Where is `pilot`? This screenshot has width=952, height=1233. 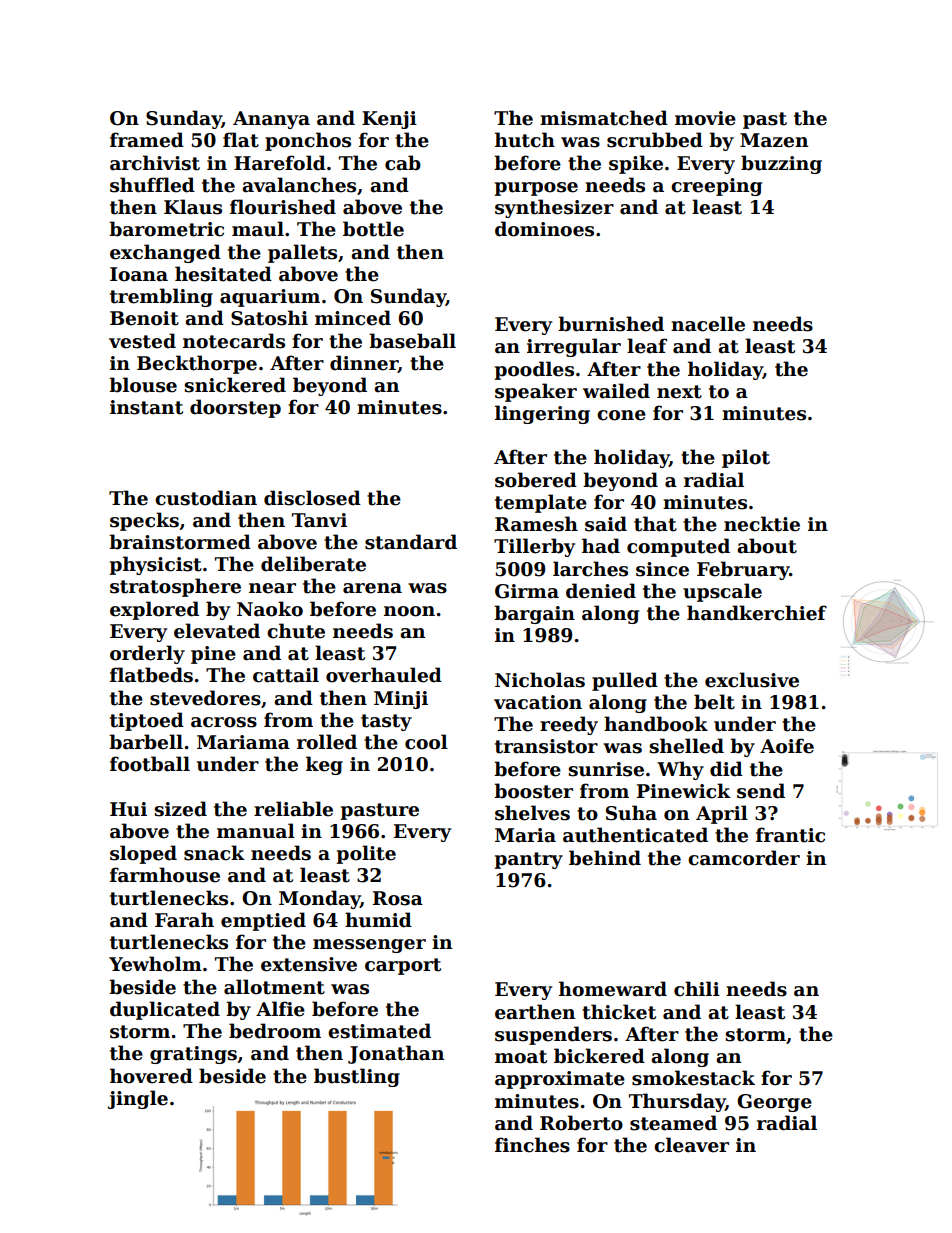
pilot is located at coordinates (746, 458).
